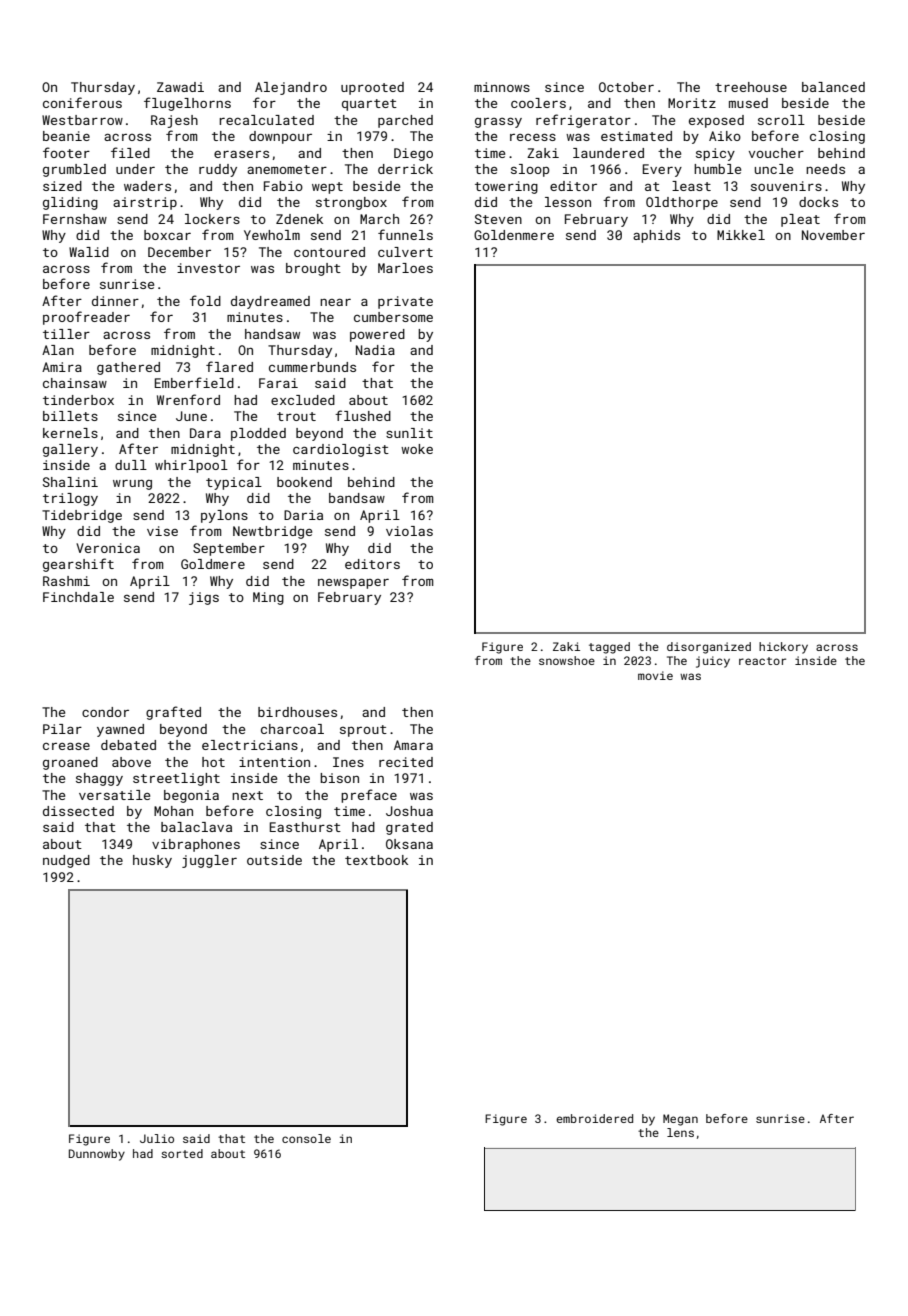 This document has width=908, height=1316. Describe the element at coordinates (783, 648) in the document. I see `hickory` at that location.
